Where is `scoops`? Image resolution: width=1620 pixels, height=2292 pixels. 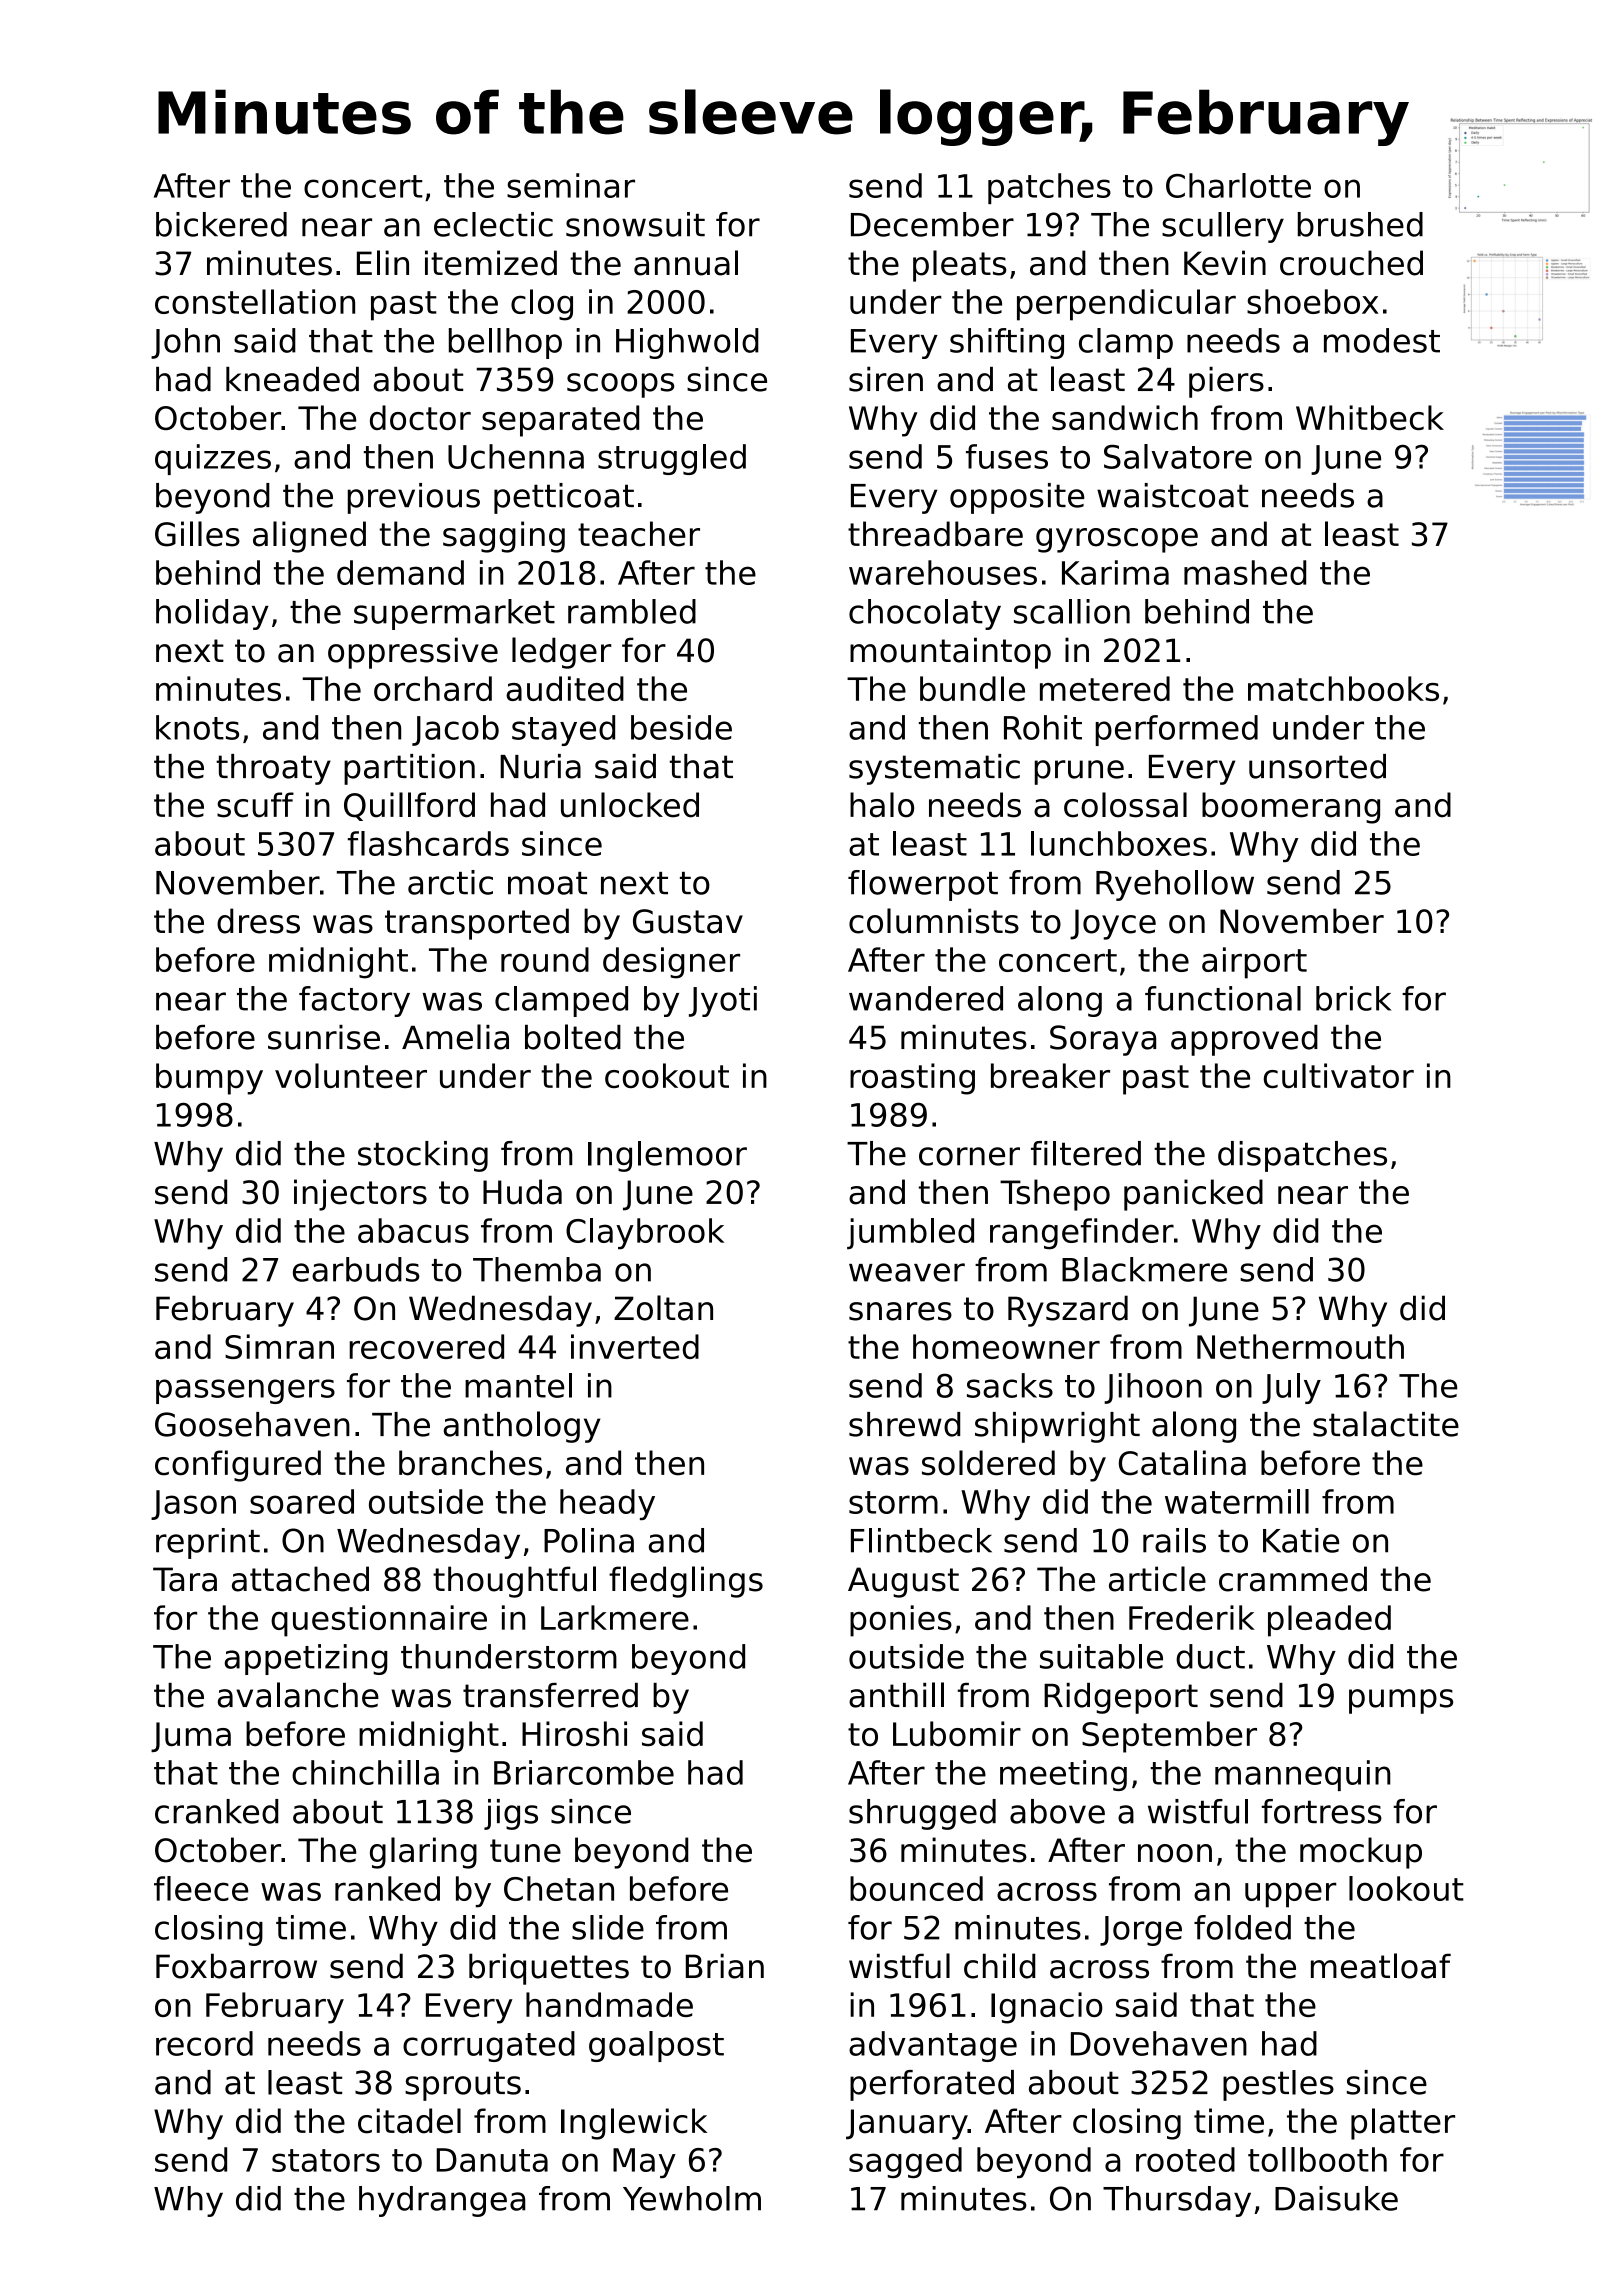
scoops is located at coordinates (620, 385).
